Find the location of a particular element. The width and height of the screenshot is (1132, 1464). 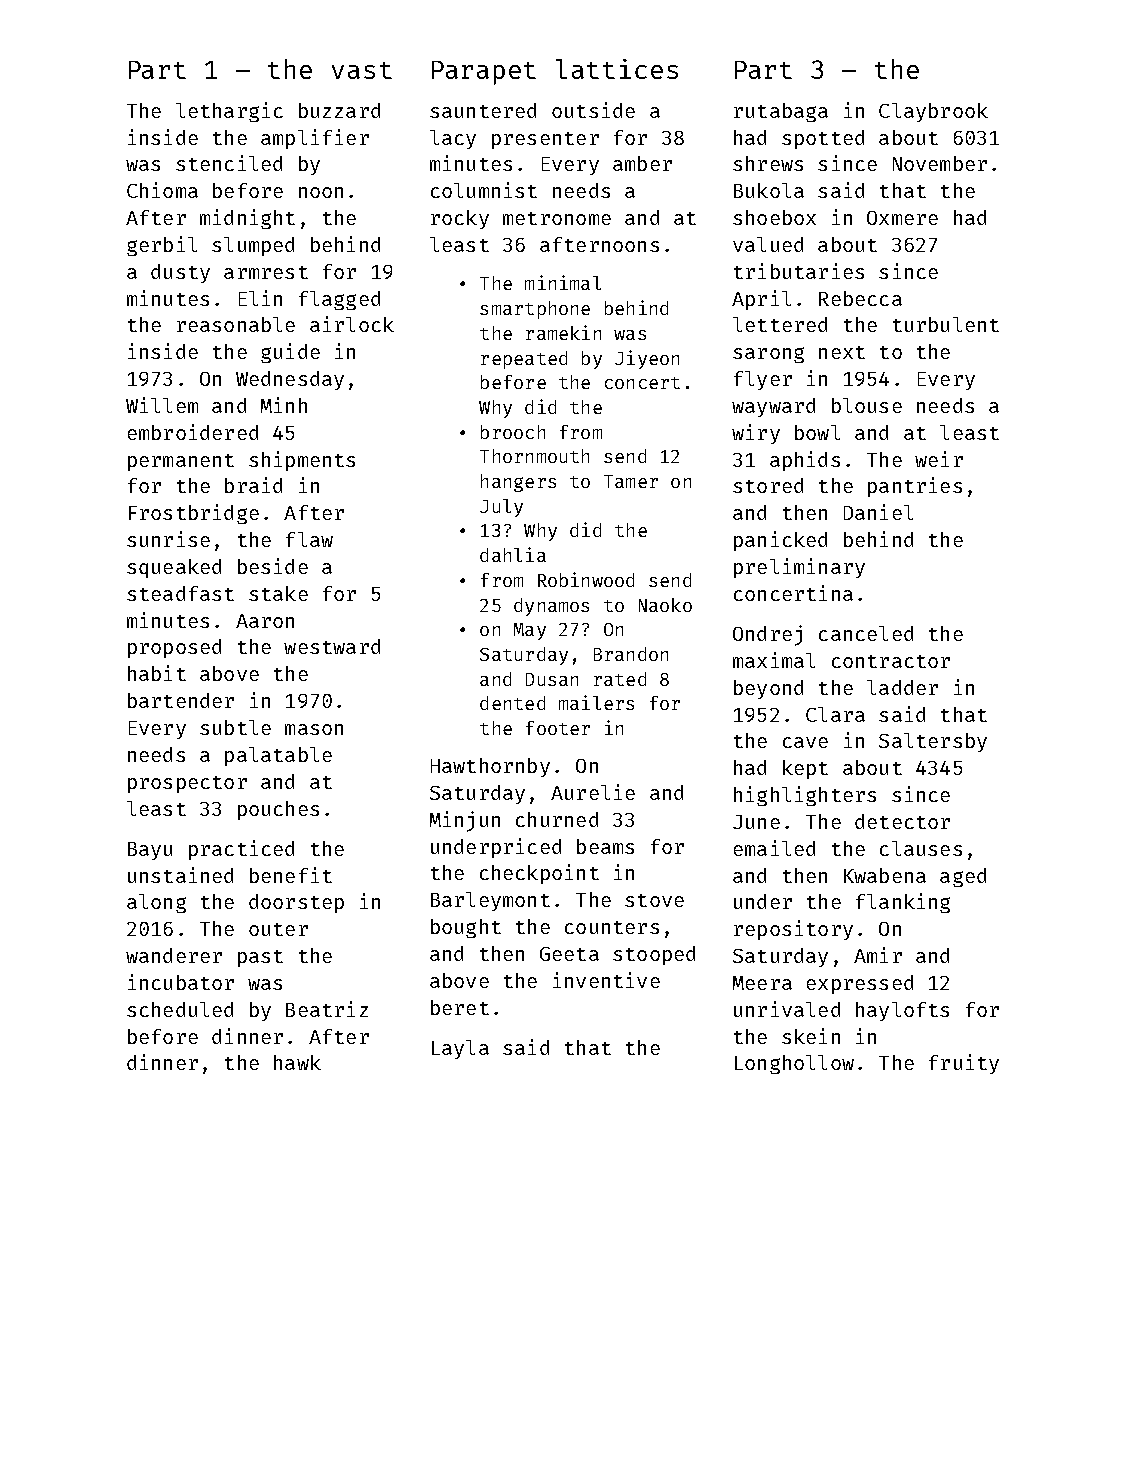

lattices is located at coordinates (617, 69).
